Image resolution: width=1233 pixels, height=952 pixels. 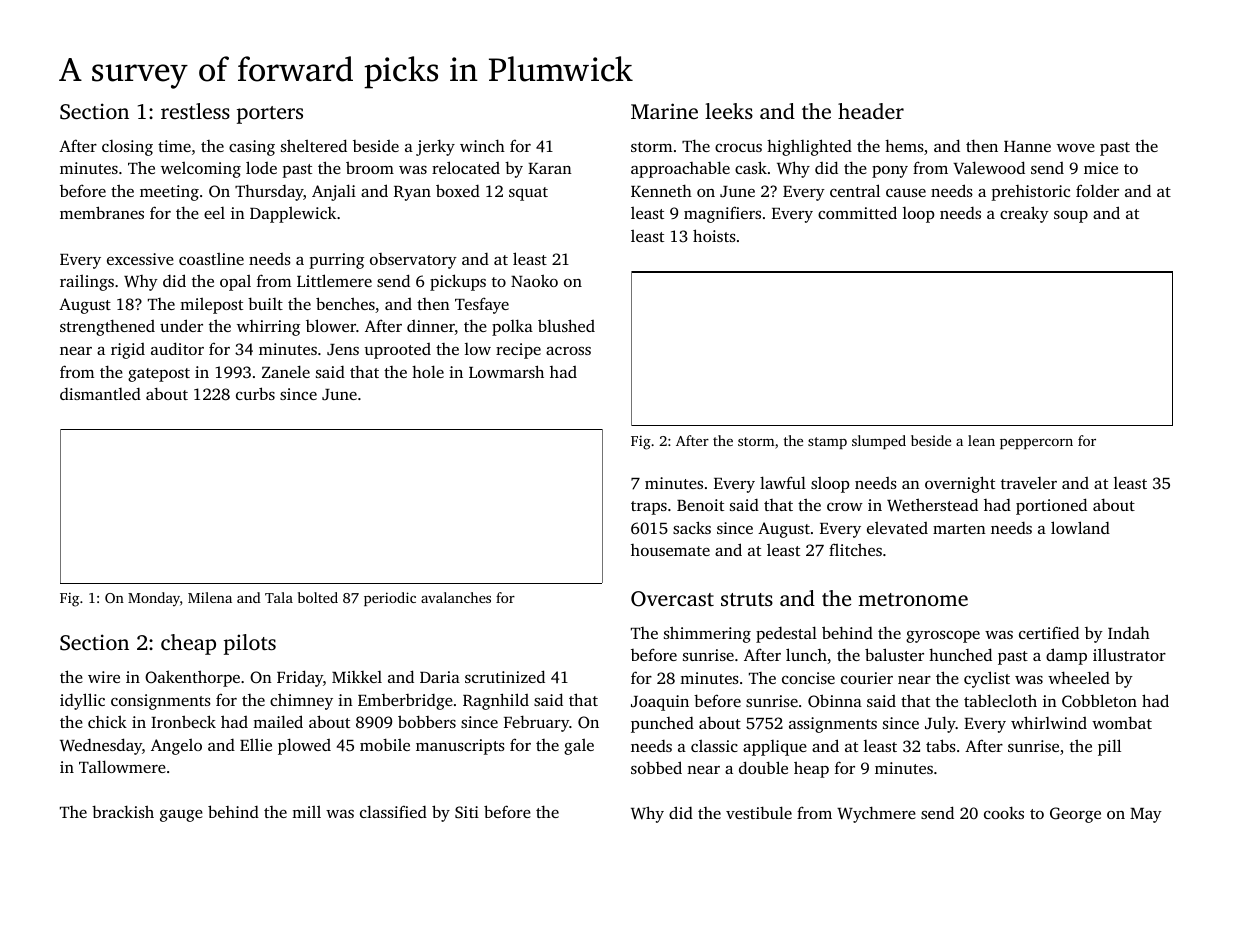 What do you see at coordinates (270, 115) in the screenshot?
I see `porters` at bounding box center [270, 115].
